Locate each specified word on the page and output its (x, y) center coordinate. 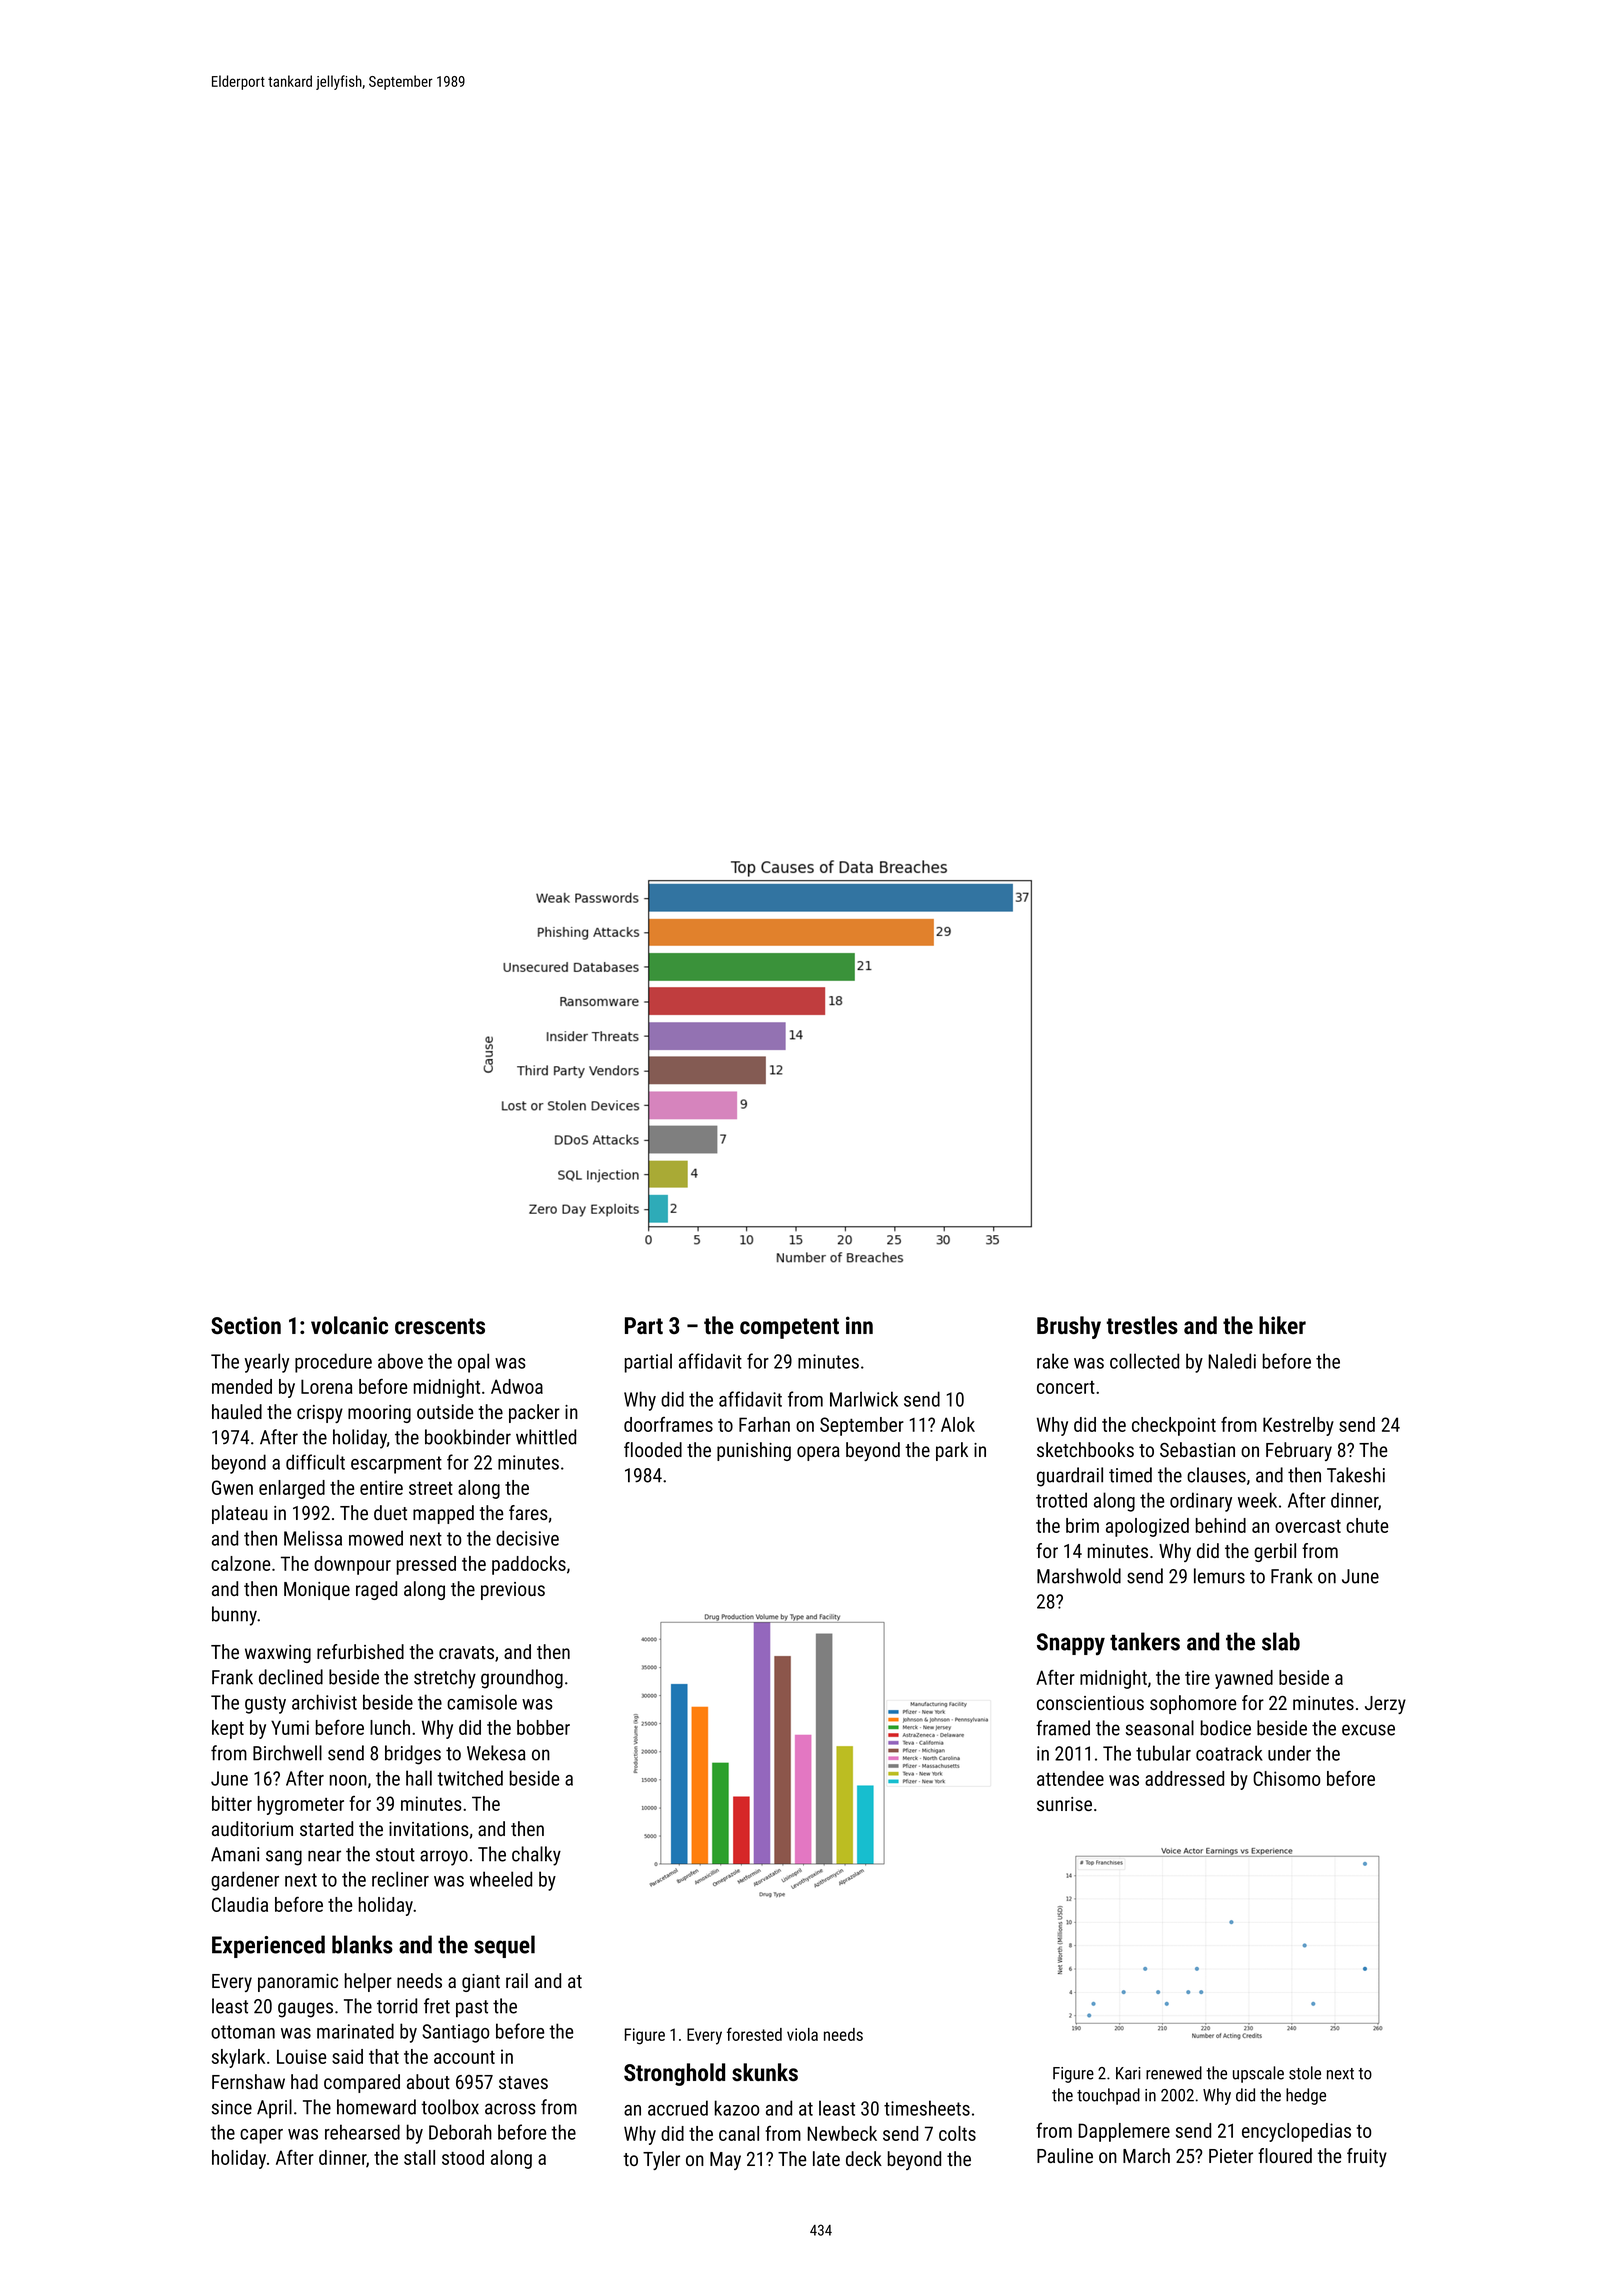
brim (1082, 1525)
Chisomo (1286, 1778)
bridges (413, 1755)
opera (818, 1453)
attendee (1070, 1778)
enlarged (292, 1489)
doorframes (668, 1424)
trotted (1061, 1500)
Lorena (326, 1386)
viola (802, 2034)
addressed (1184, 1778)
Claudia (240, 1904)
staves (523, 2082)
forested (754, 2034)
